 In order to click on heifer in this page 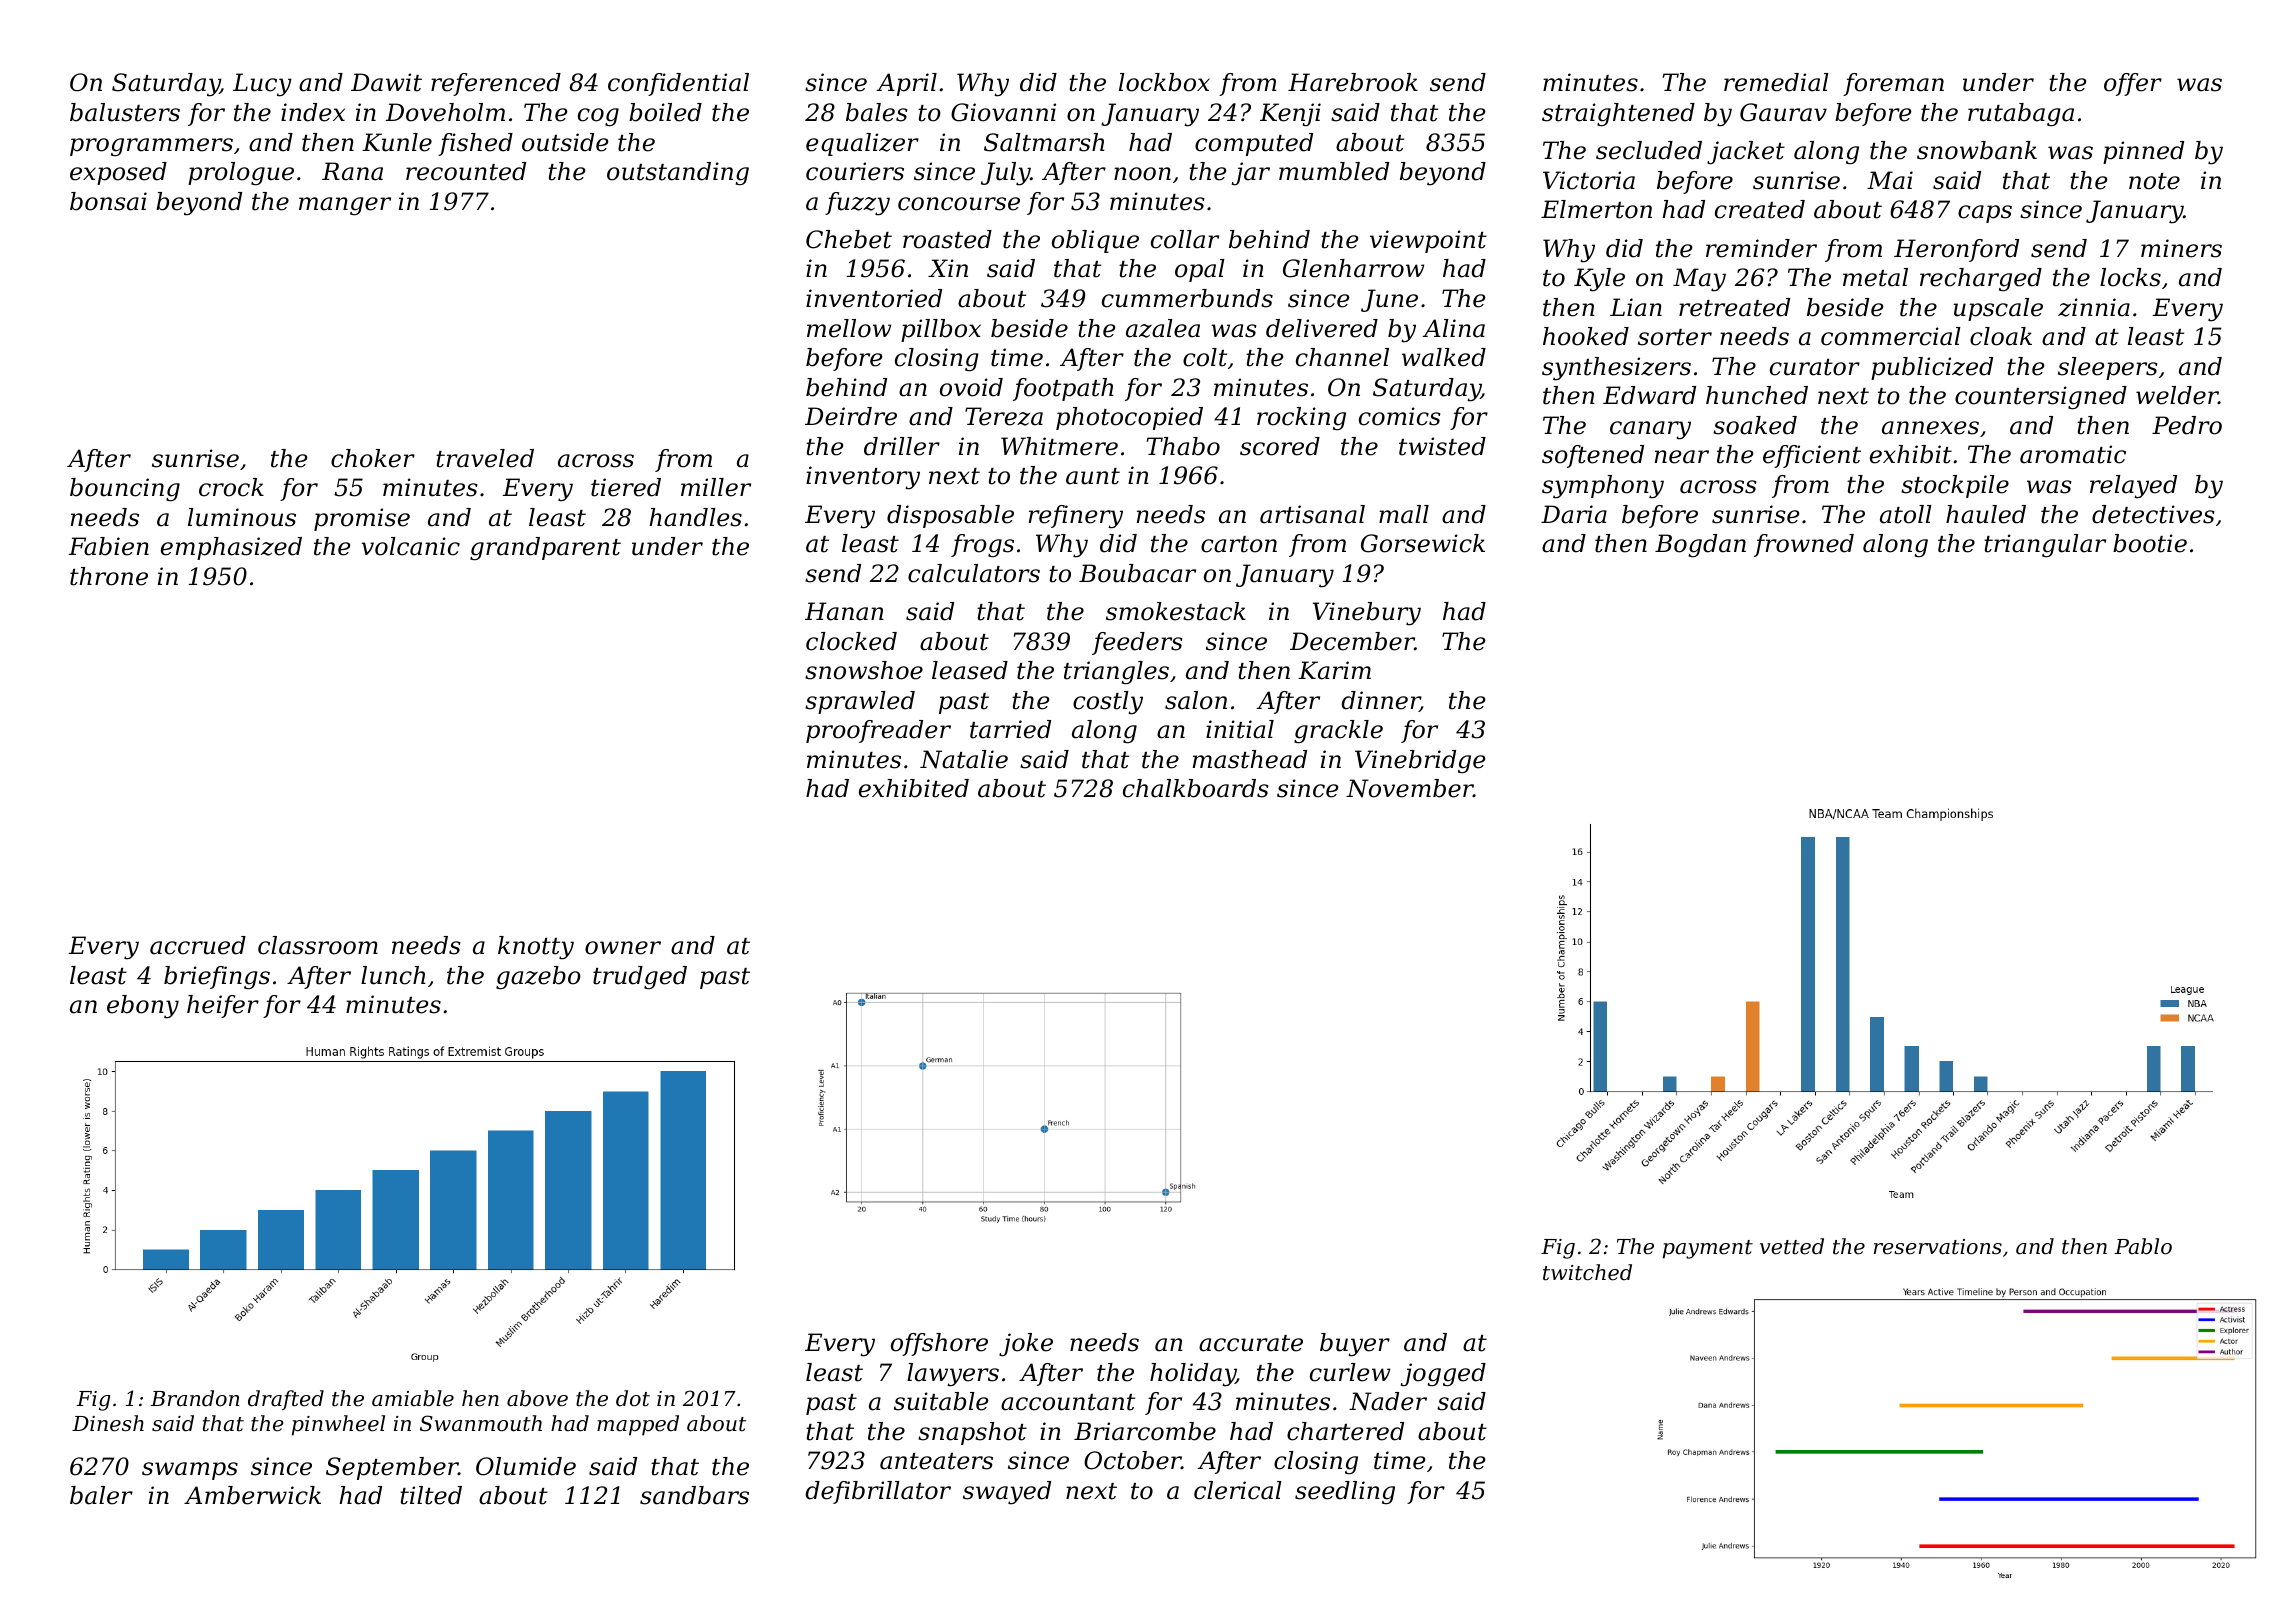, I will do `click(223, 1006)`.
